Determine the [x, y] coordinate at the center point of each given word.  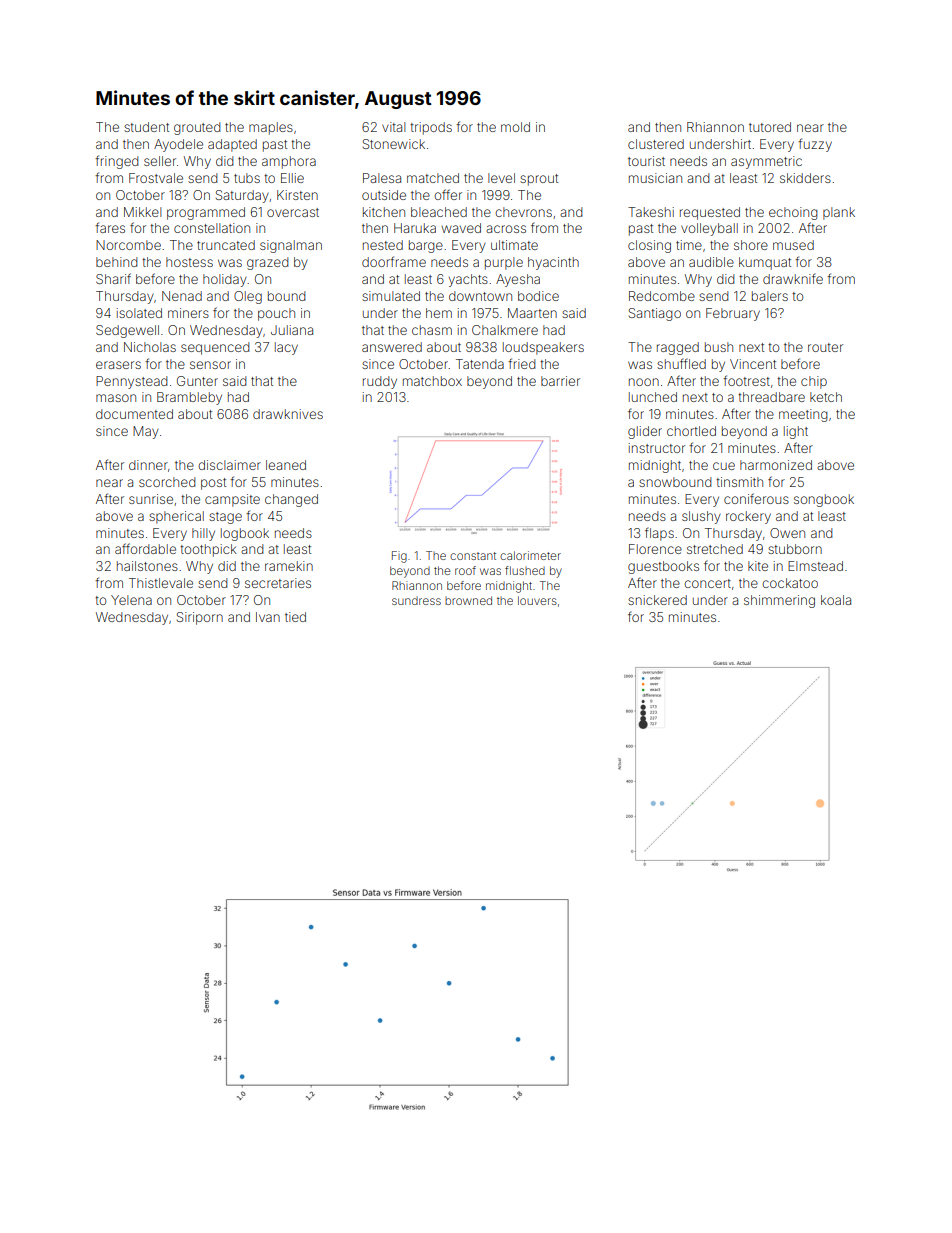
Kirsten [297, 195]
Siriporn [200, 618]
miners [188, 313]
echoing [793, 213]
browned [468, 600]
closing [649, 246]
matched [433, 178]
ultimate [514, 245]
